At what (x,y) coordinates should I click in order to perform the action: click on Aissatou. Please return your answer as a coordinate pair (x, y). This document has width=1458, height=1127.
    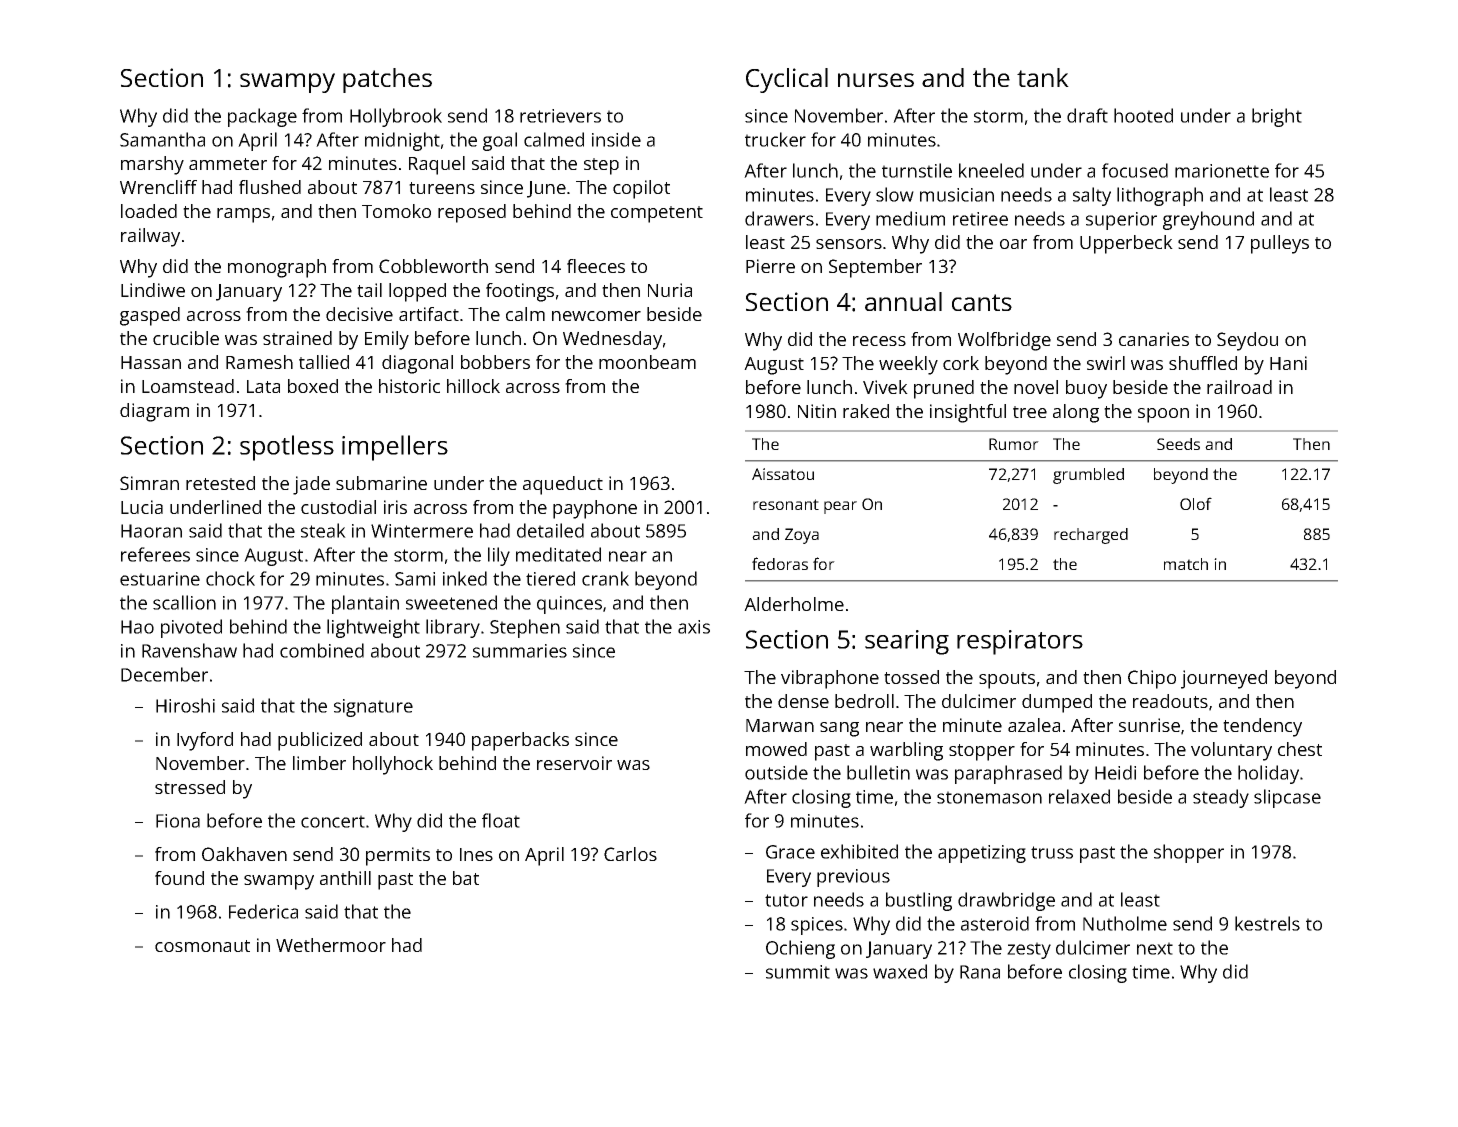
    Looking at the image, I should click on (783, 474).
